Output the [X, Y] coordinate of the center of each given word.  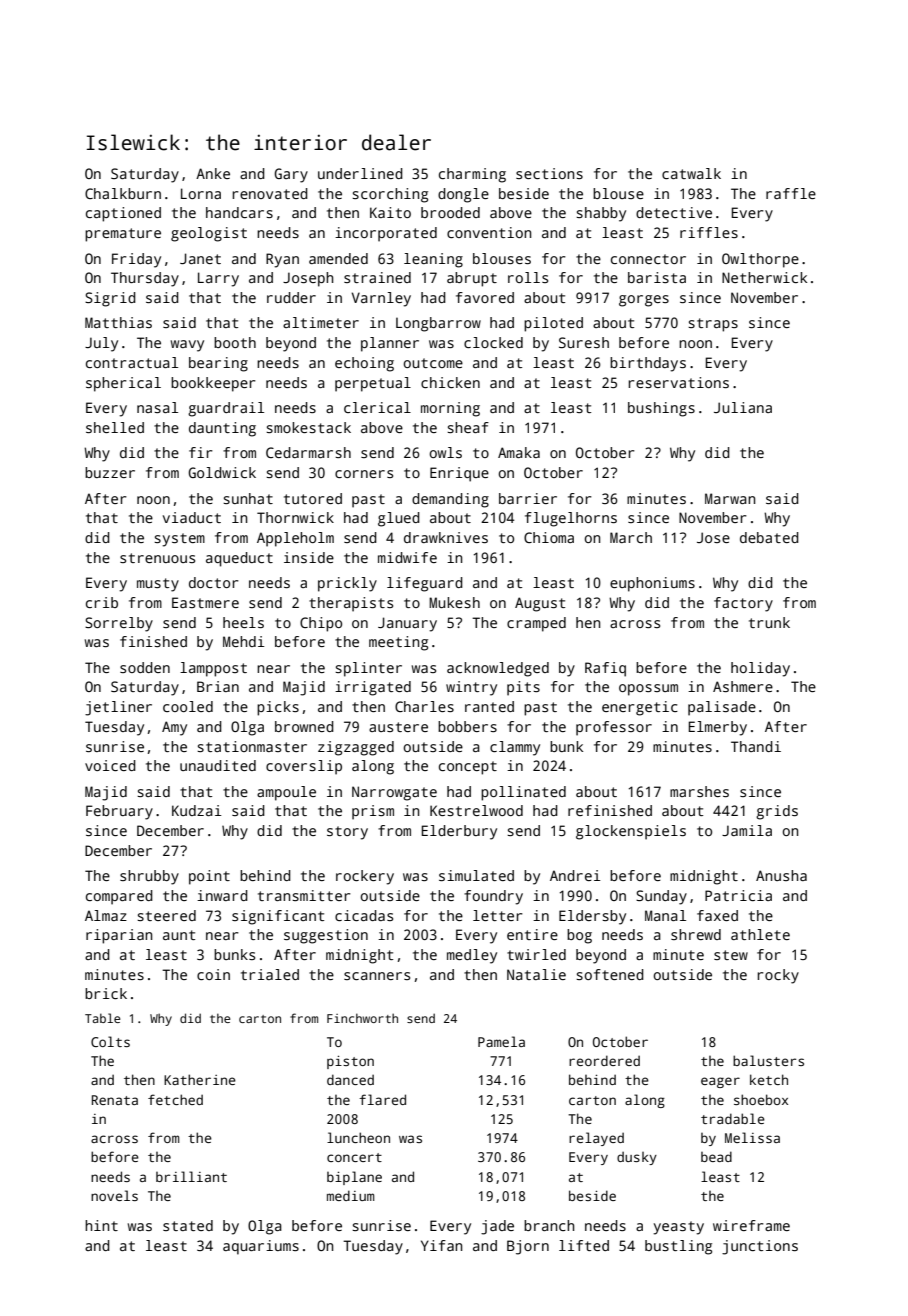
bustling [678, 1247]
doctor [214, 582]
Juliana [743, 407]
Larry [218, 279]
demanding [450, 500]
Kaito [390, 212]
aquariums [261, 1247]
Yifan [442, 1245]
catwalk [691, 173]
